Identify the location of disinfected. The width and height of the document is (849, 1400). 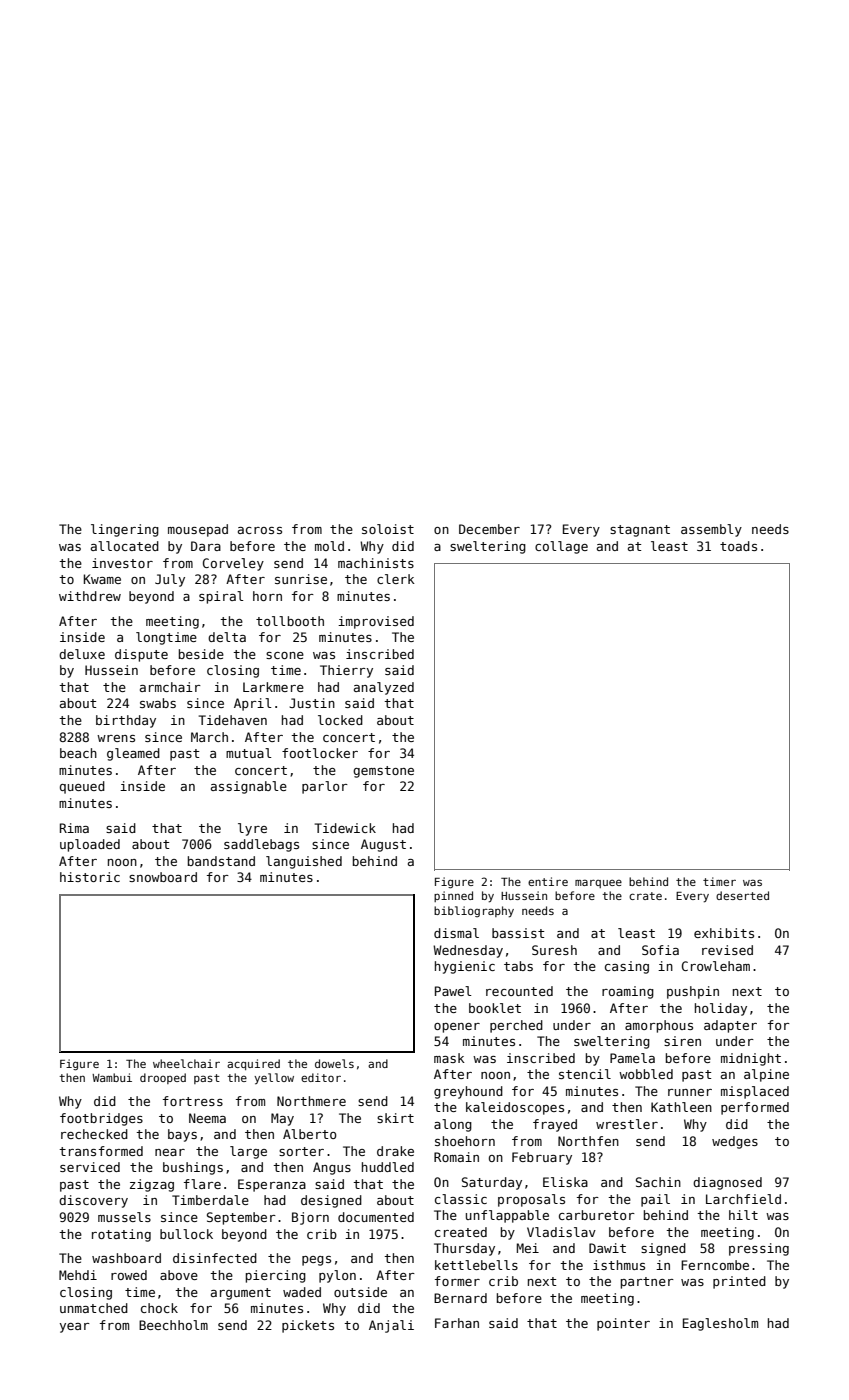
(215, 1258).
